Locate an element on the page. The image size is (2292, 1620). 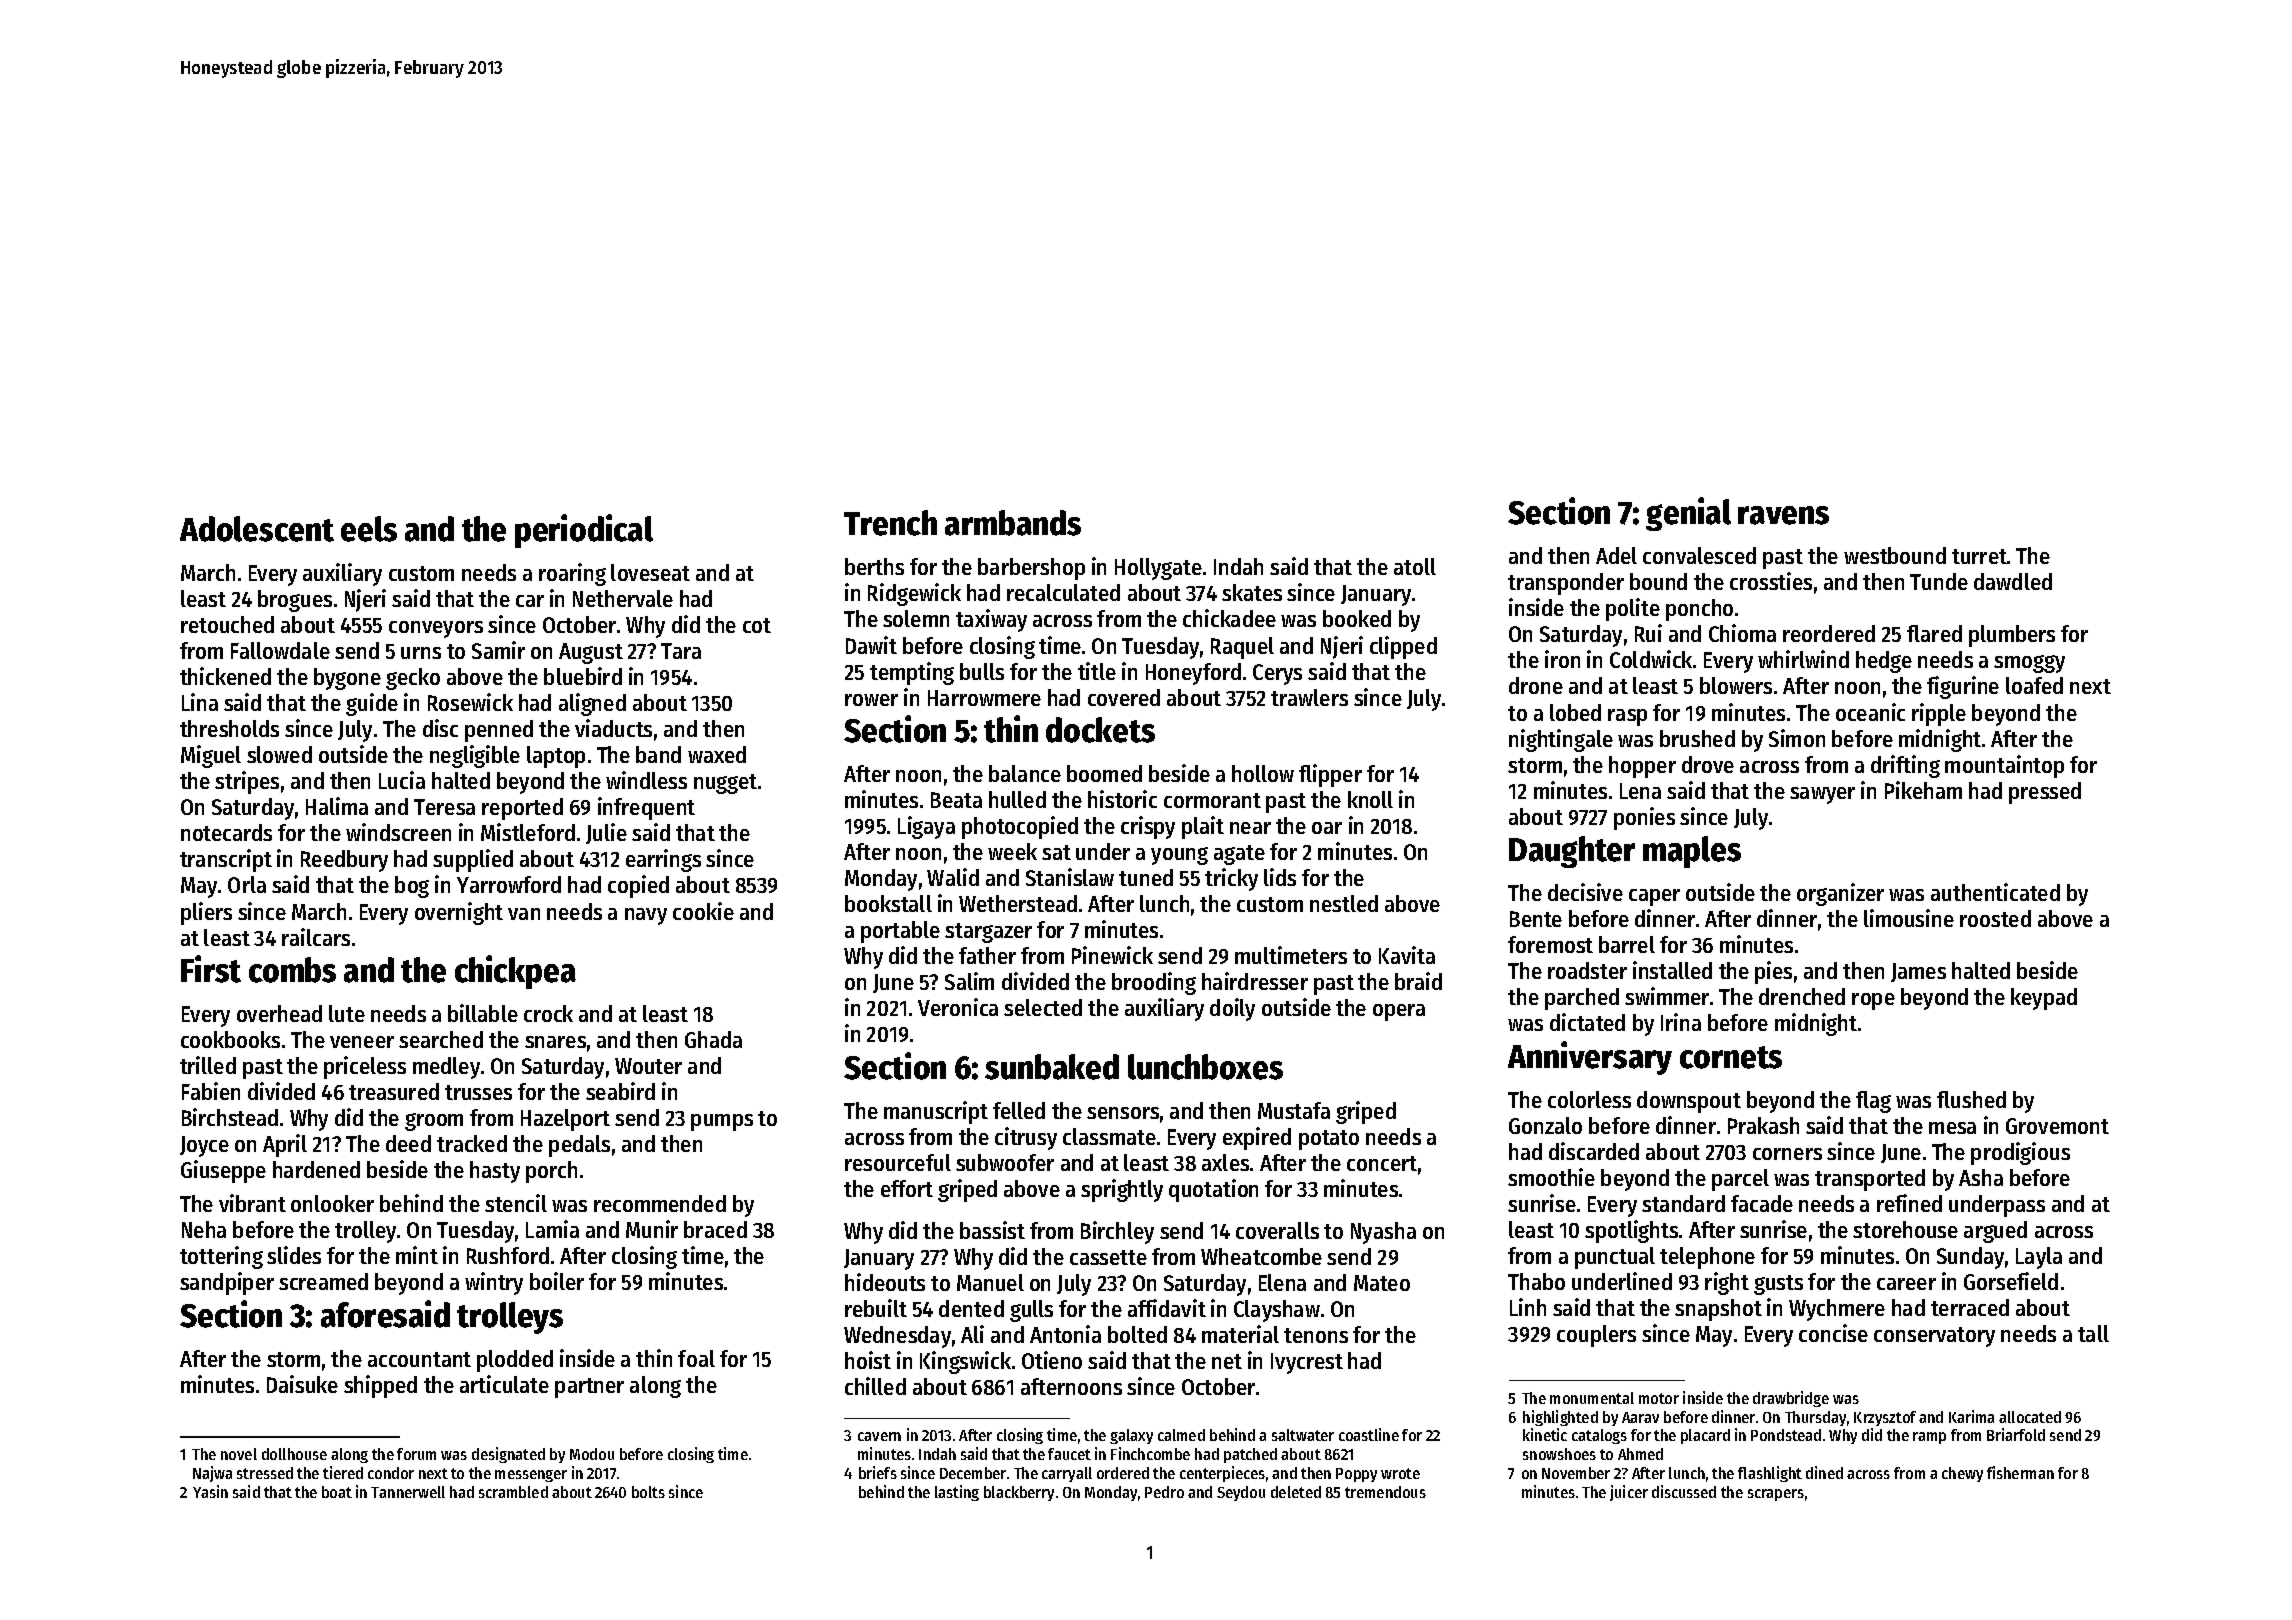
manuscript is located at coordinates (936, 1112).
